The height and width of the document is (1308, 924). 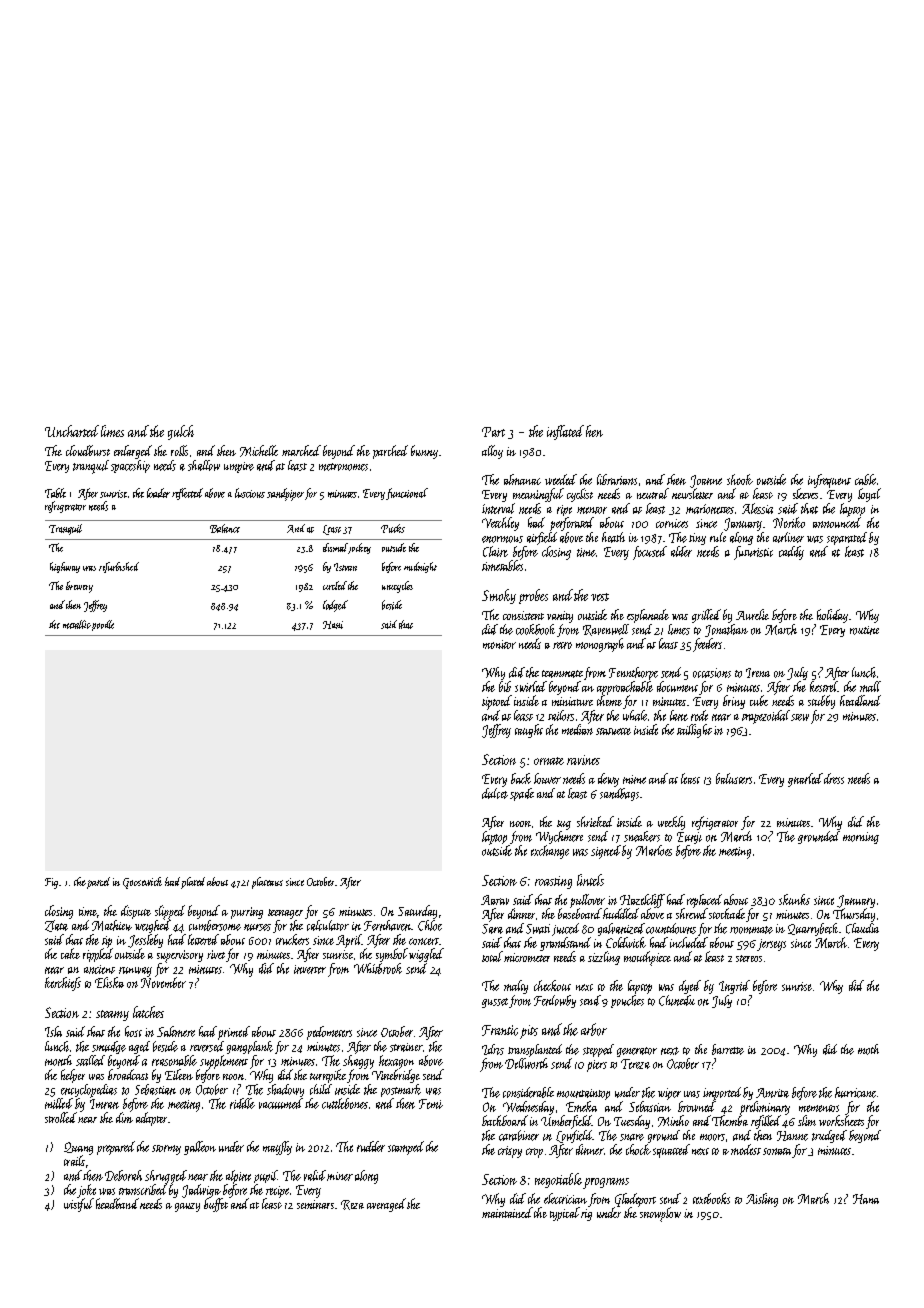 What do you see at coordinates (333, 625) in the document?
I see `Hani` at bounding box center [333, 625].
